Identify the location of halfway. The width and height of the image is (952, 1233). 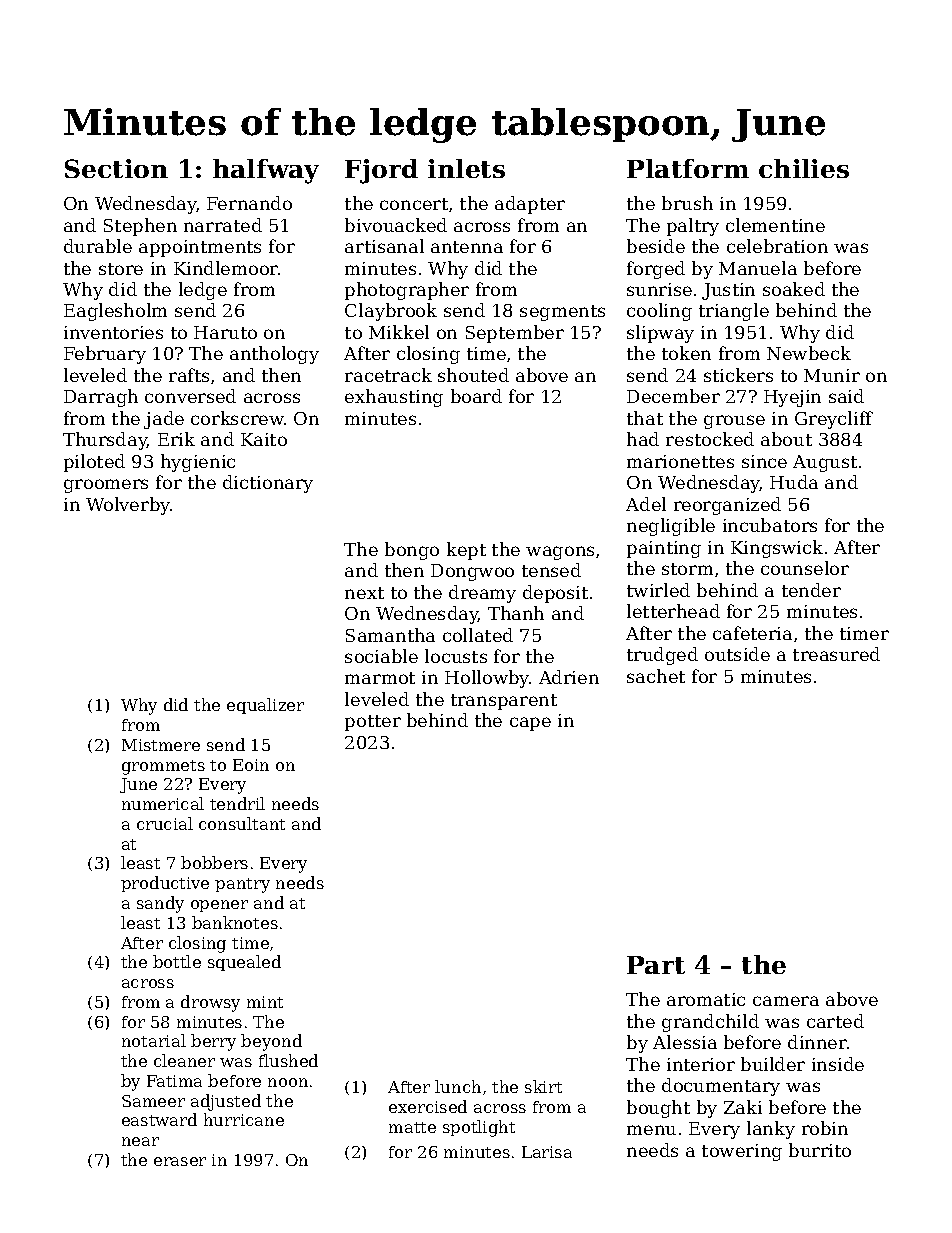
(266, 171).
